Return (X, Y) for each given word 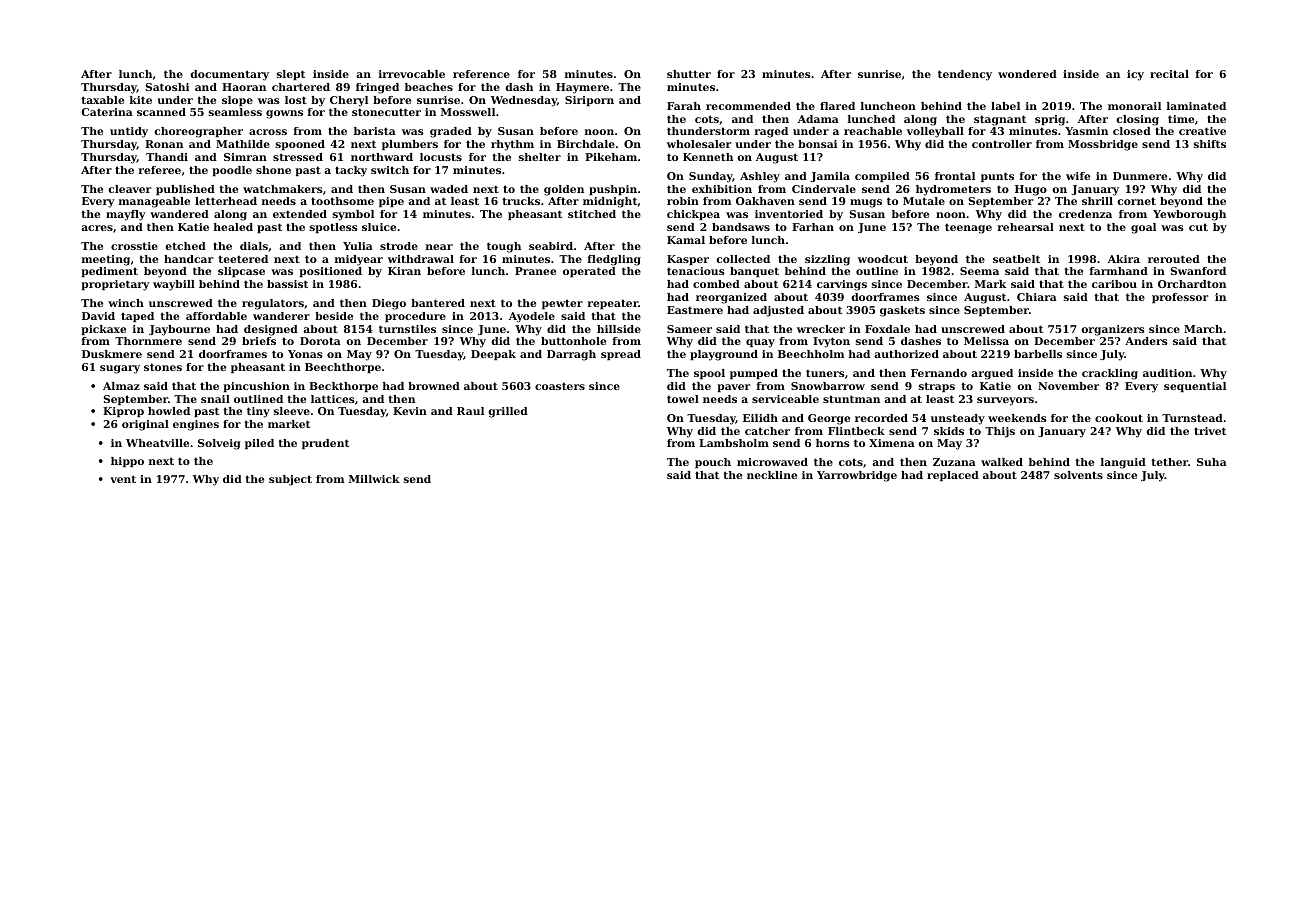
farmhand (1118, 271)
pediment (109, 272)
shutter (689, 74)
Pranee (535, 271)
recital (1169, 74)
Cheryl (349, 101)
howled (169, 411)
